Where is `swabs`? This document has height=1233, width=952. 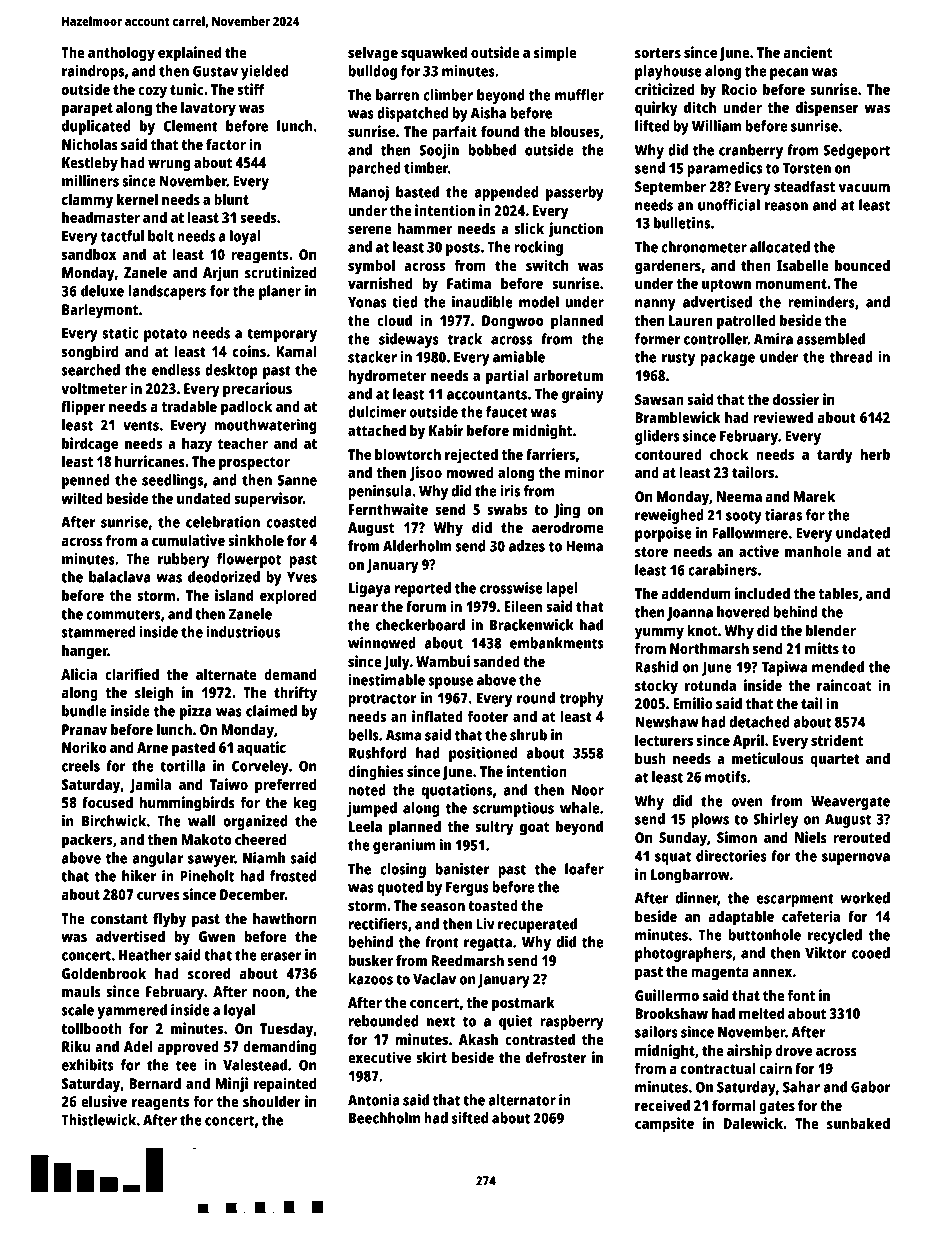
swabs is located at coordinates (507, 509).
